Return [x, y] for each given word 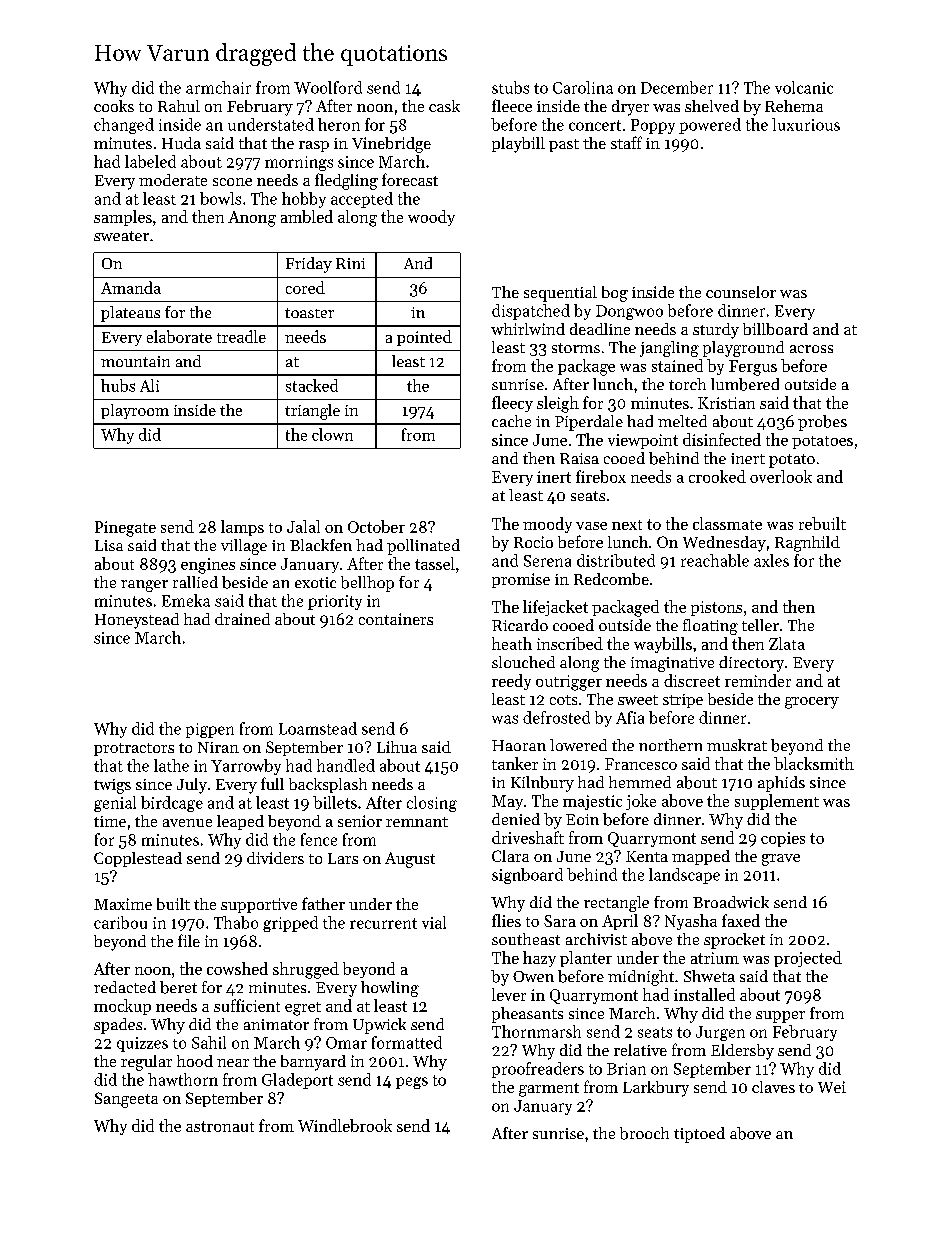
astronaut [220, 1126]
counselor [741, 292]
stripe [683, 701]
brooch [644, 1133]
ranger [144, 586]
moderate [173, 180]
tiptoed [699, 1135]
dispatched [531, 312]
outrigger [569, 683]
